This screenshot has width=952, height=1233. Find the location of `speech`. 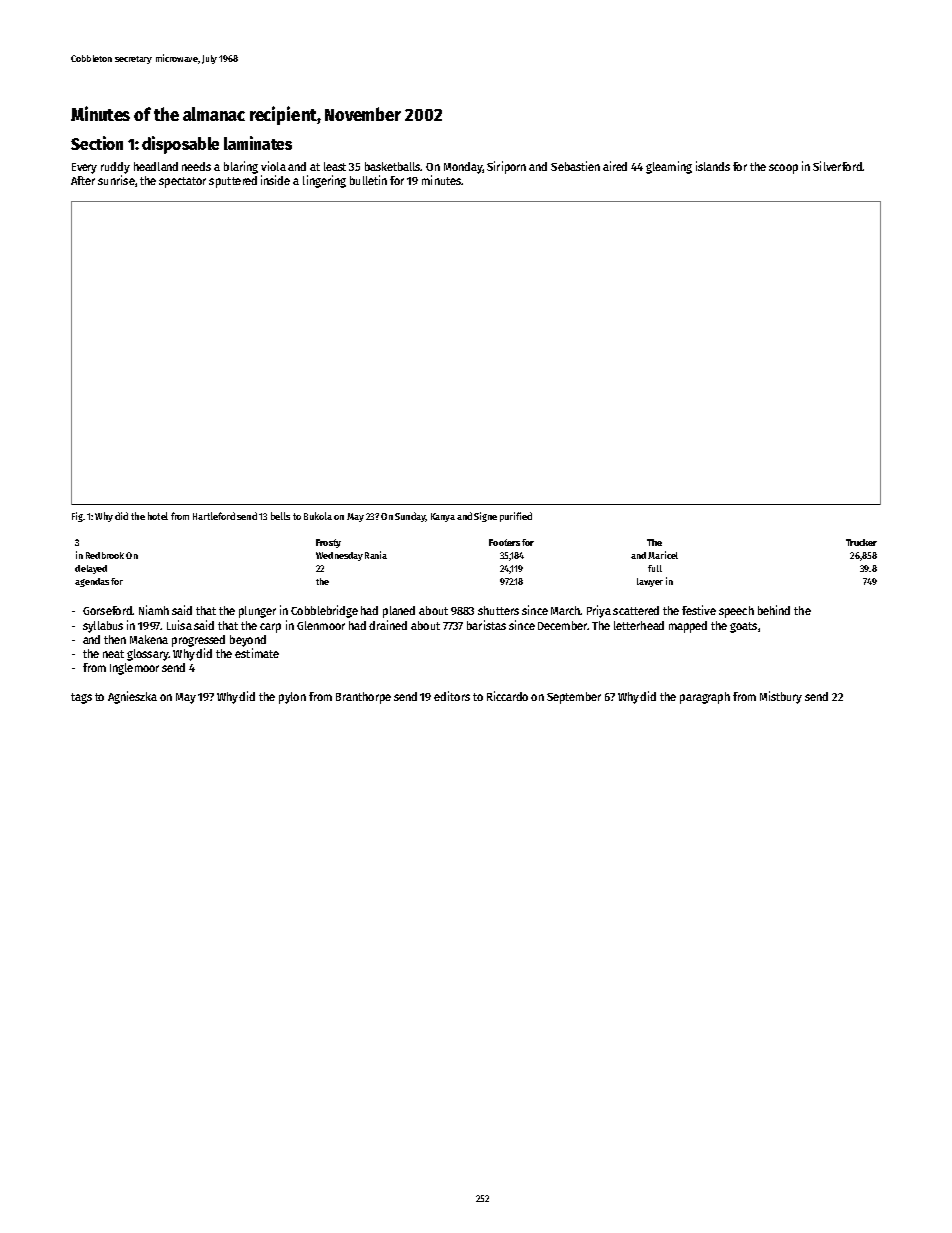

speech is located at coordinates (736, 612).
